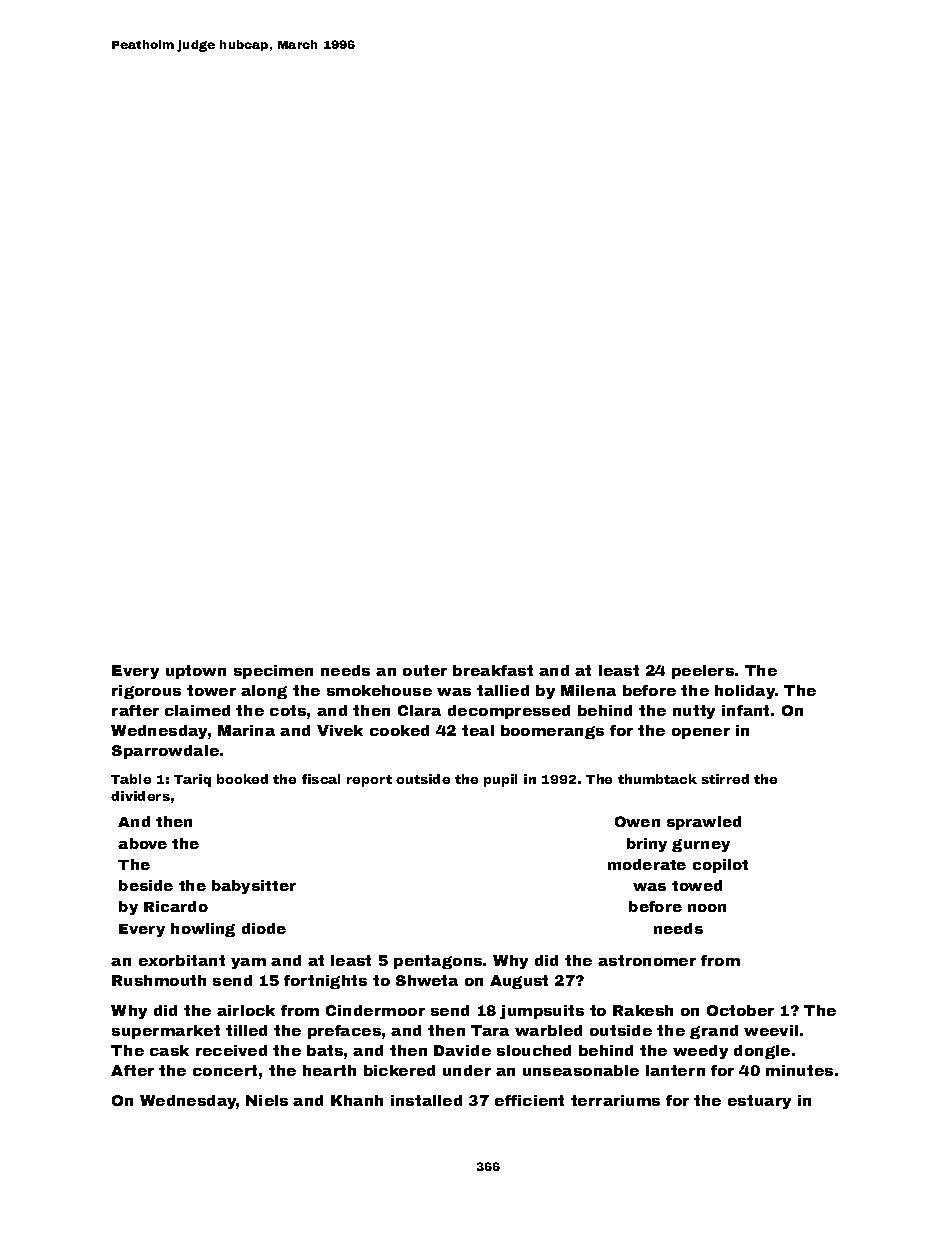  What do you see at coordinates (182, 960) in the screenshot?
I see `exorbitant` at bounding box center [182, 960].
